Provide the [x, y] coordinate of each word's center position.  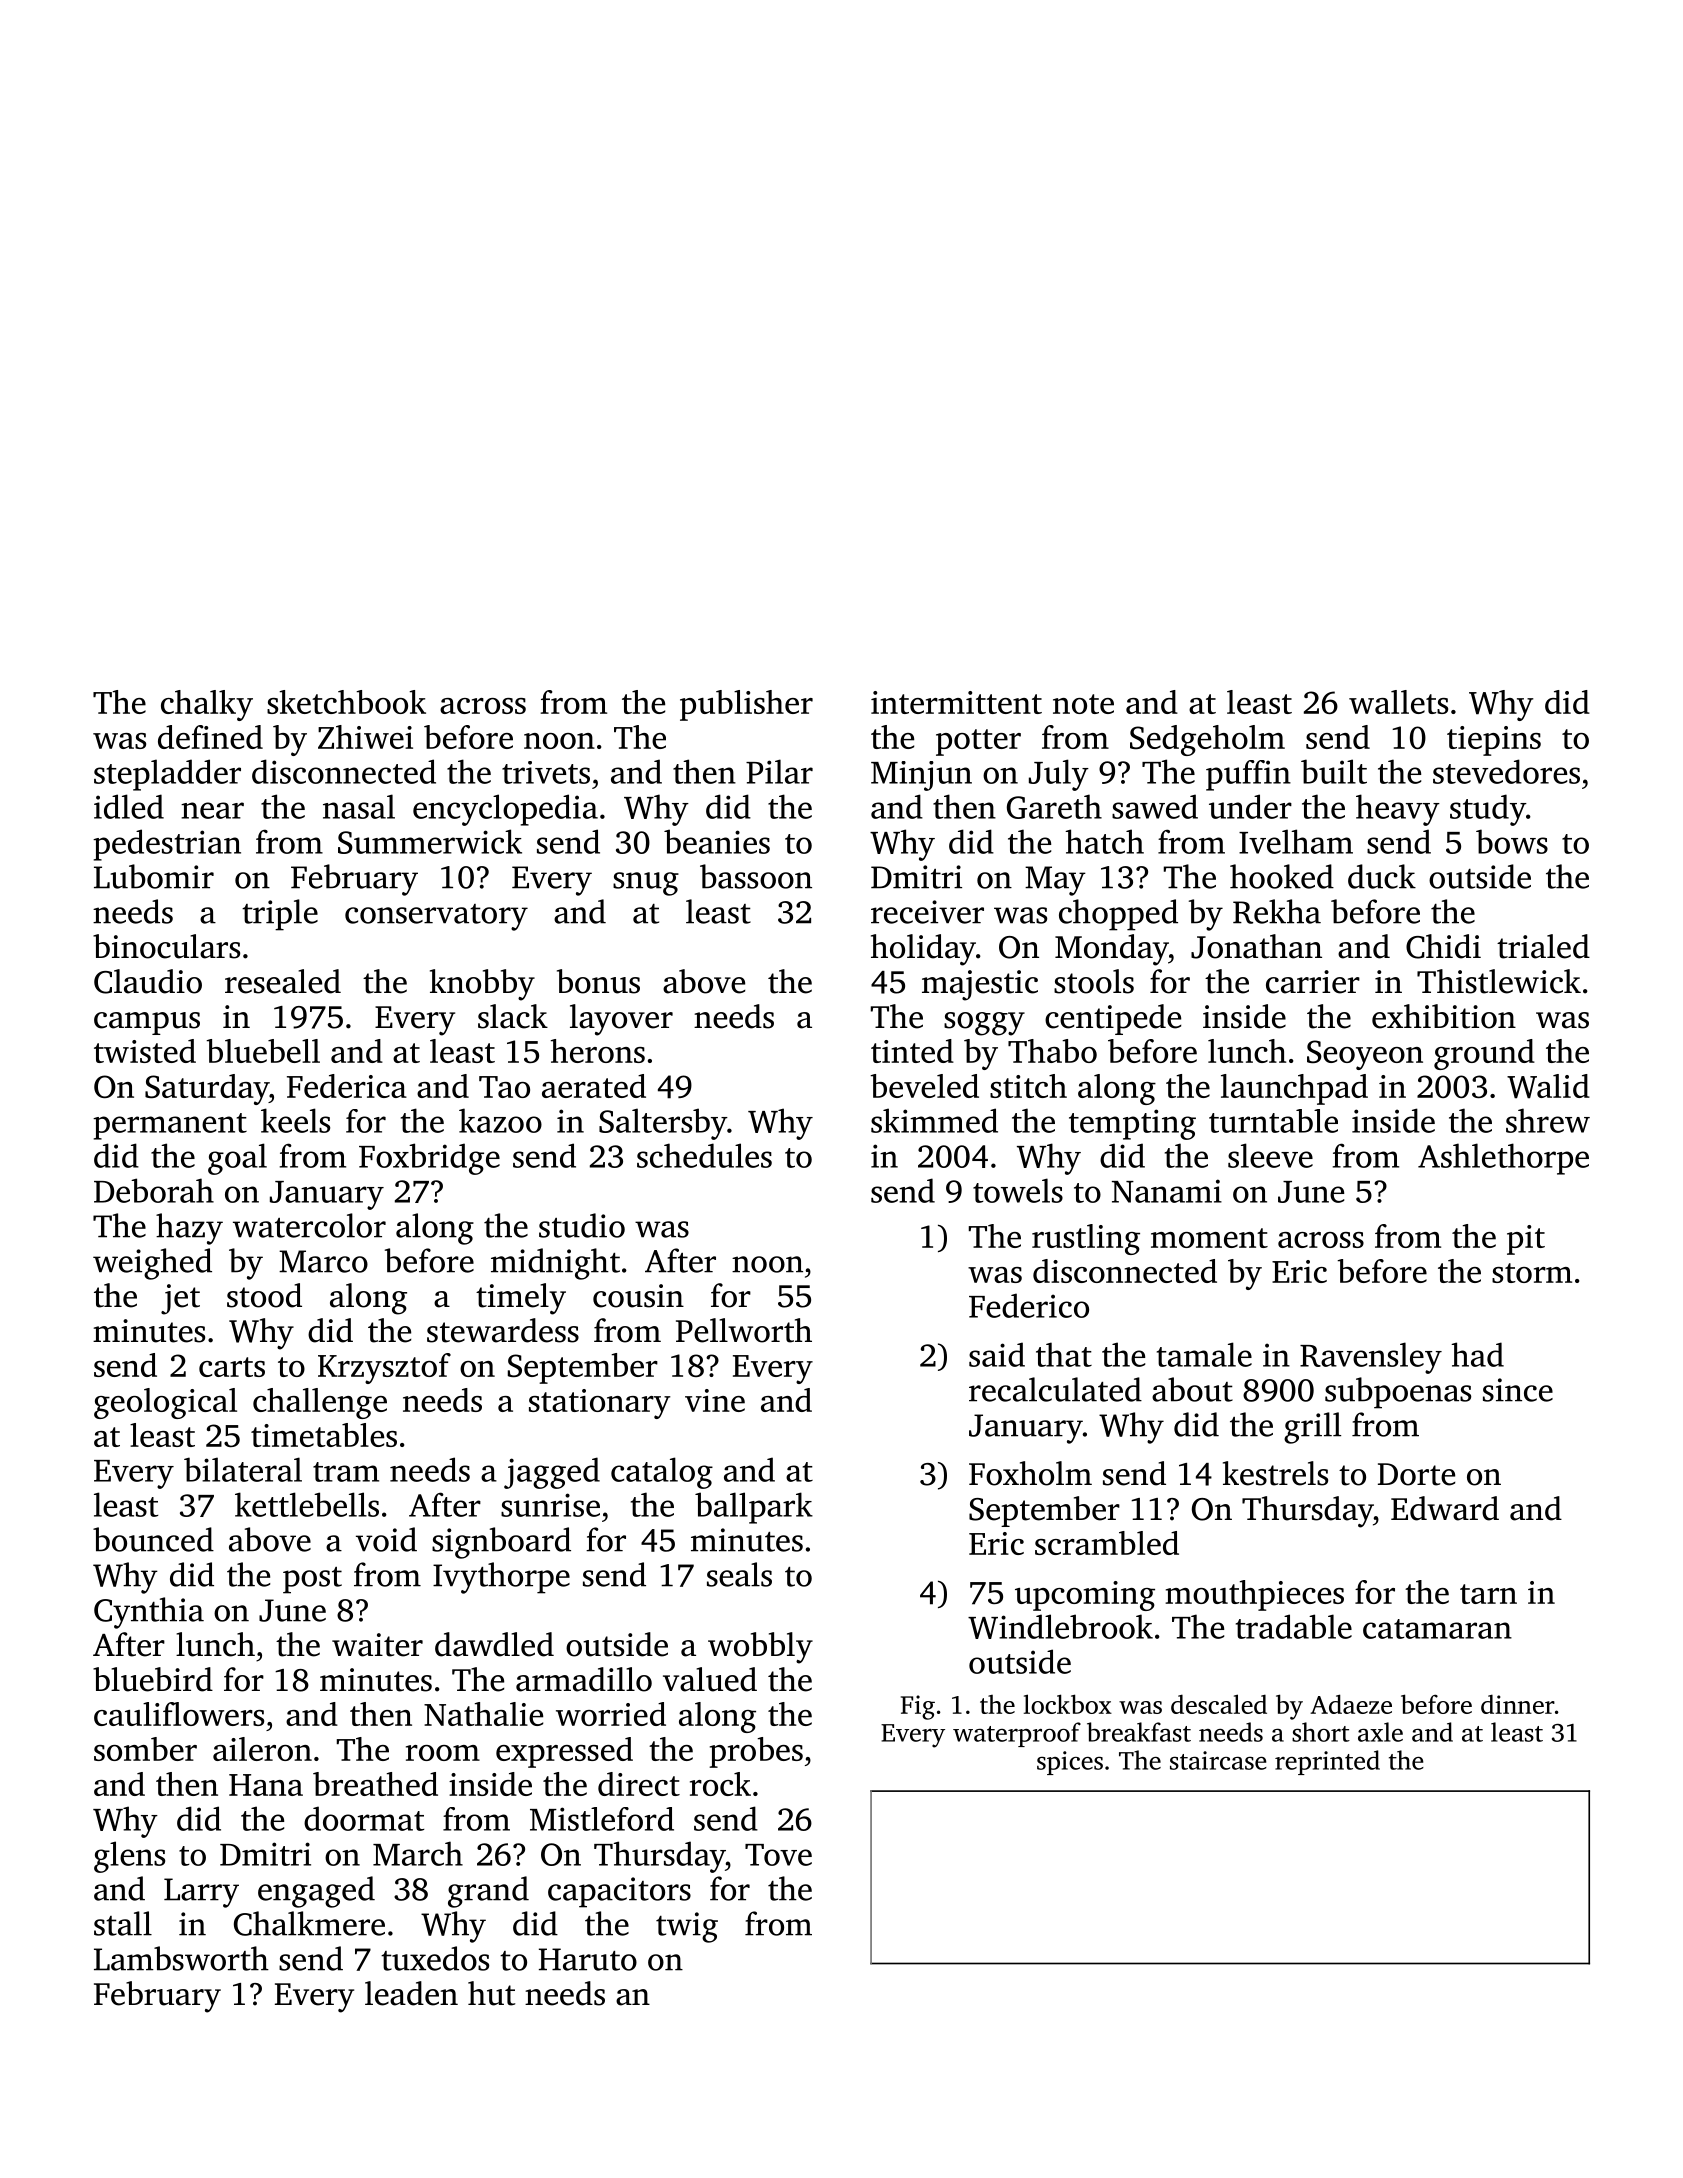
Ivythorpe [501, 1578]
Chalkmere [309, 1923]
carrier [1313, 982]
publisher [746, 705]
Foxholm [1030, 1473]
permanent [170, 1126]
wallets [1398, 702]
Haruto [588, 1959]
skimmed [934, 1120]
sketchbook [346, 702]
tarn [1488, 1594]
